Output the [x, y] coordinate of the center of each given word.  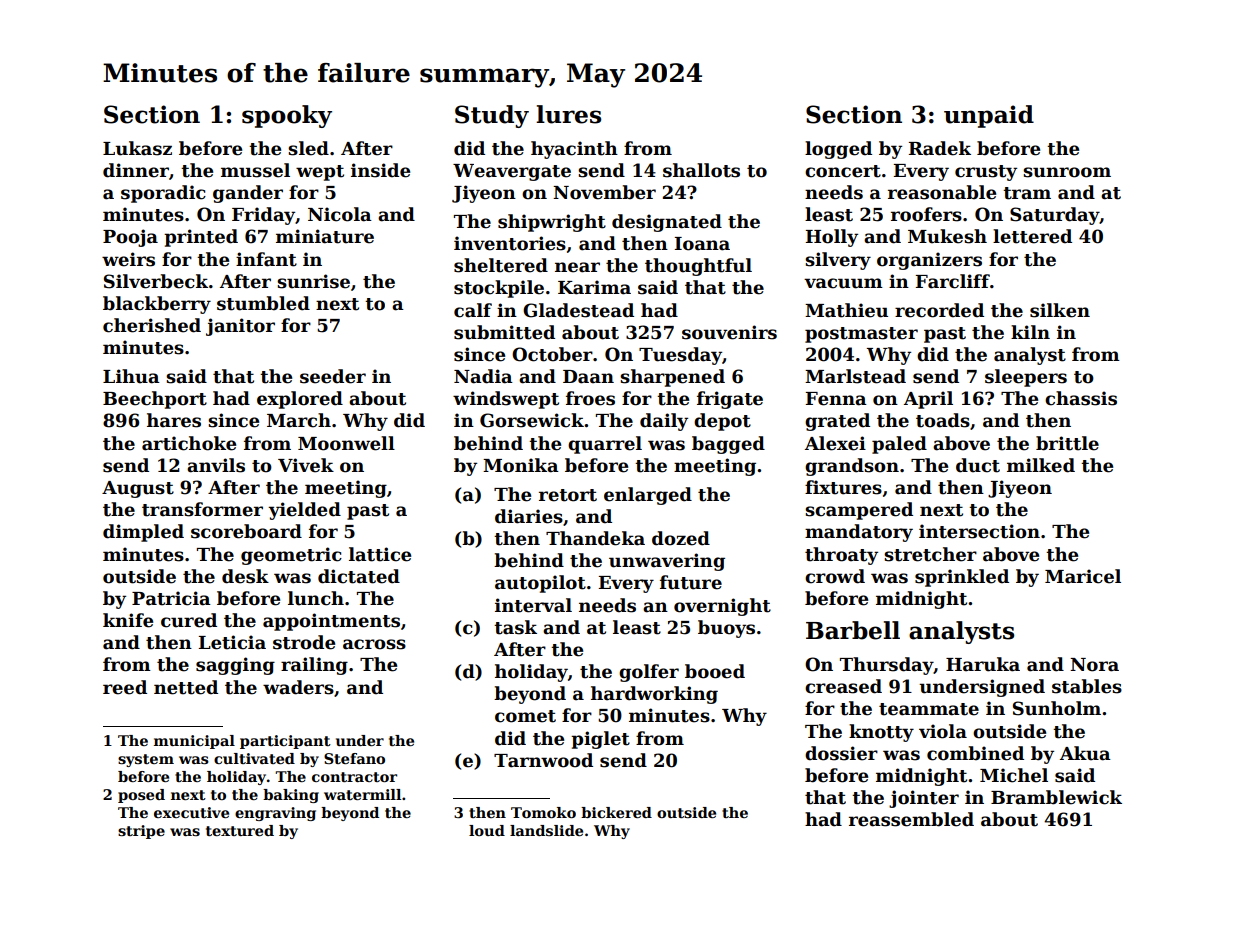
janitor [240, 327]
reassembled [911, 819]
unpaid [989, 116]
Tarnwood [543, 760]
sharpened [672, 378]
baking [291, 796]
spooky [287, 116]
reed [125, 687]
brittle [1067, 443]
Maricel [1083, 576]
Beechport [155, 400]
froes [590, 398]
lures [568, 114]
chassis [1081, 398]
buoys [726, 629]
